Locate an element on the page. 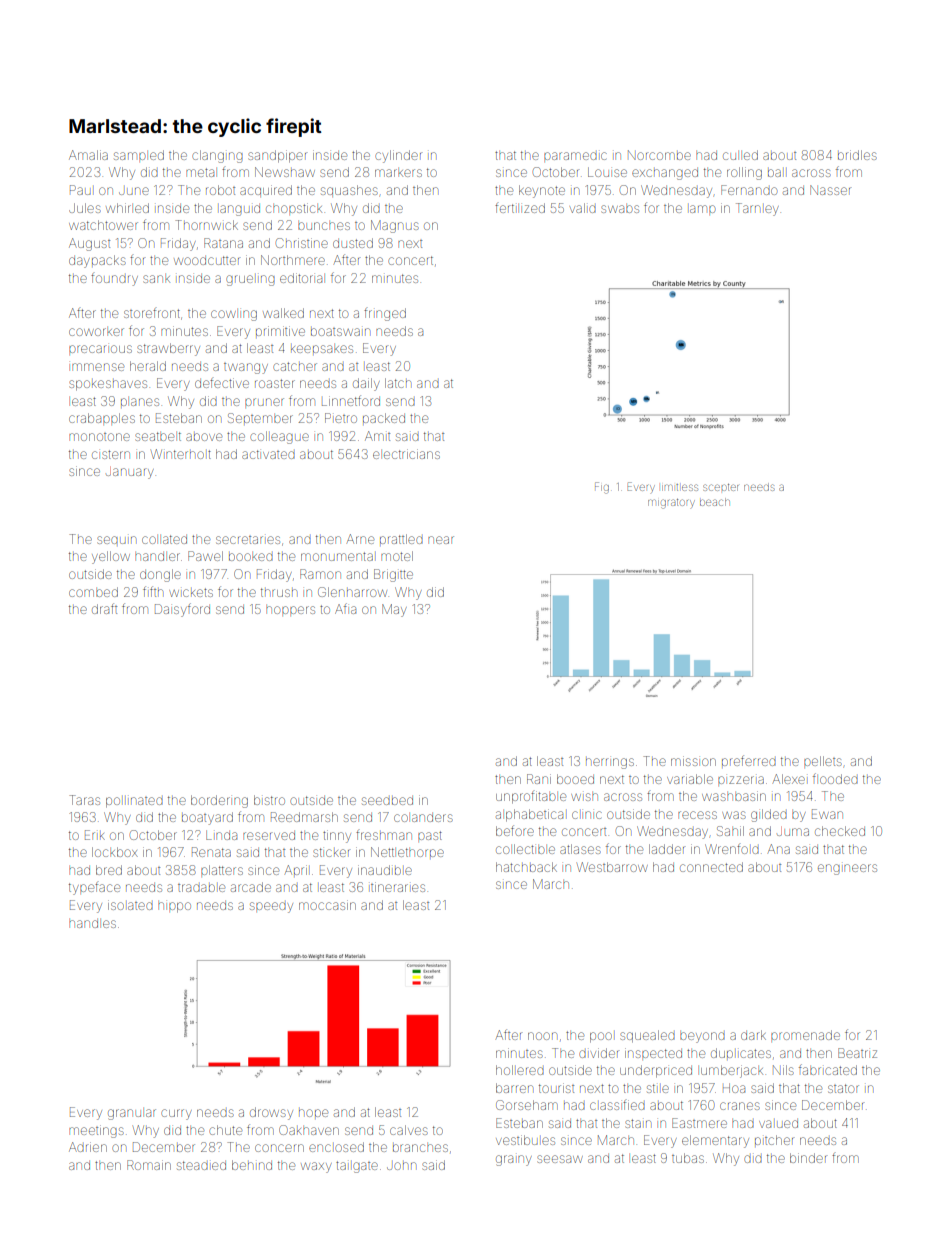 The image size is (952, 1233). sampled is located at coordinates (139, 155).
